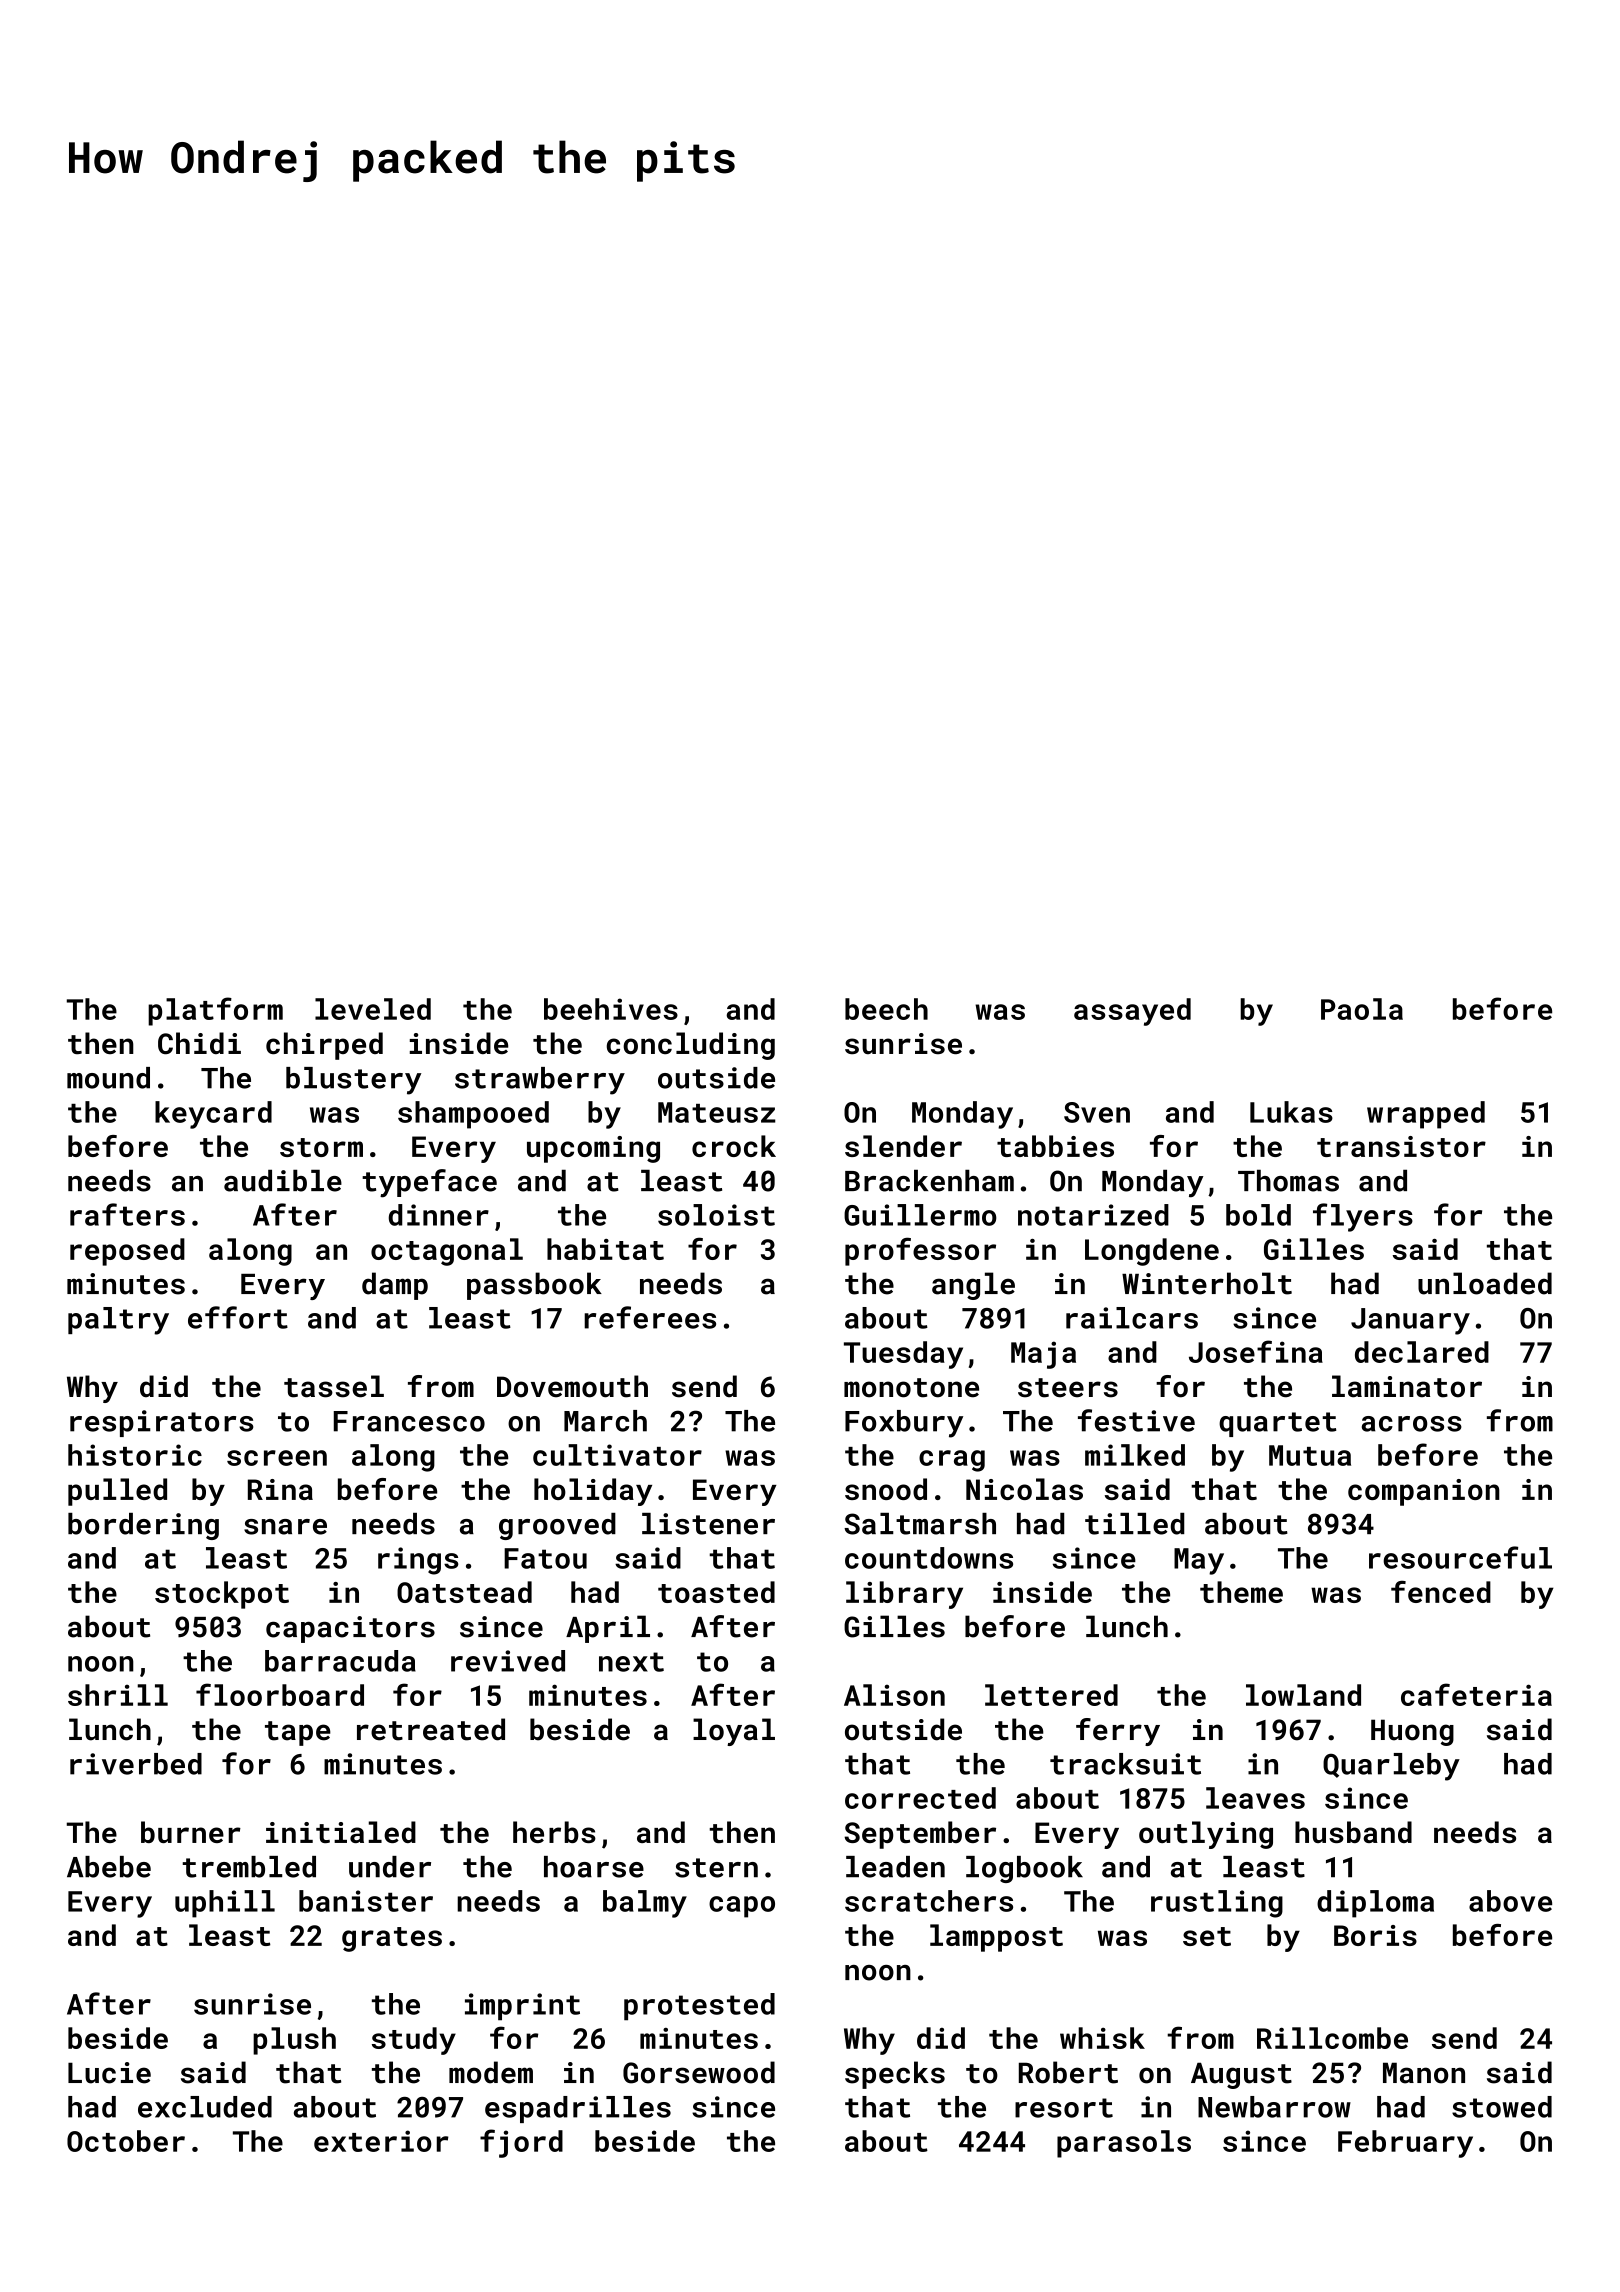  I want to click on lowland, so click(1303, 1695).
